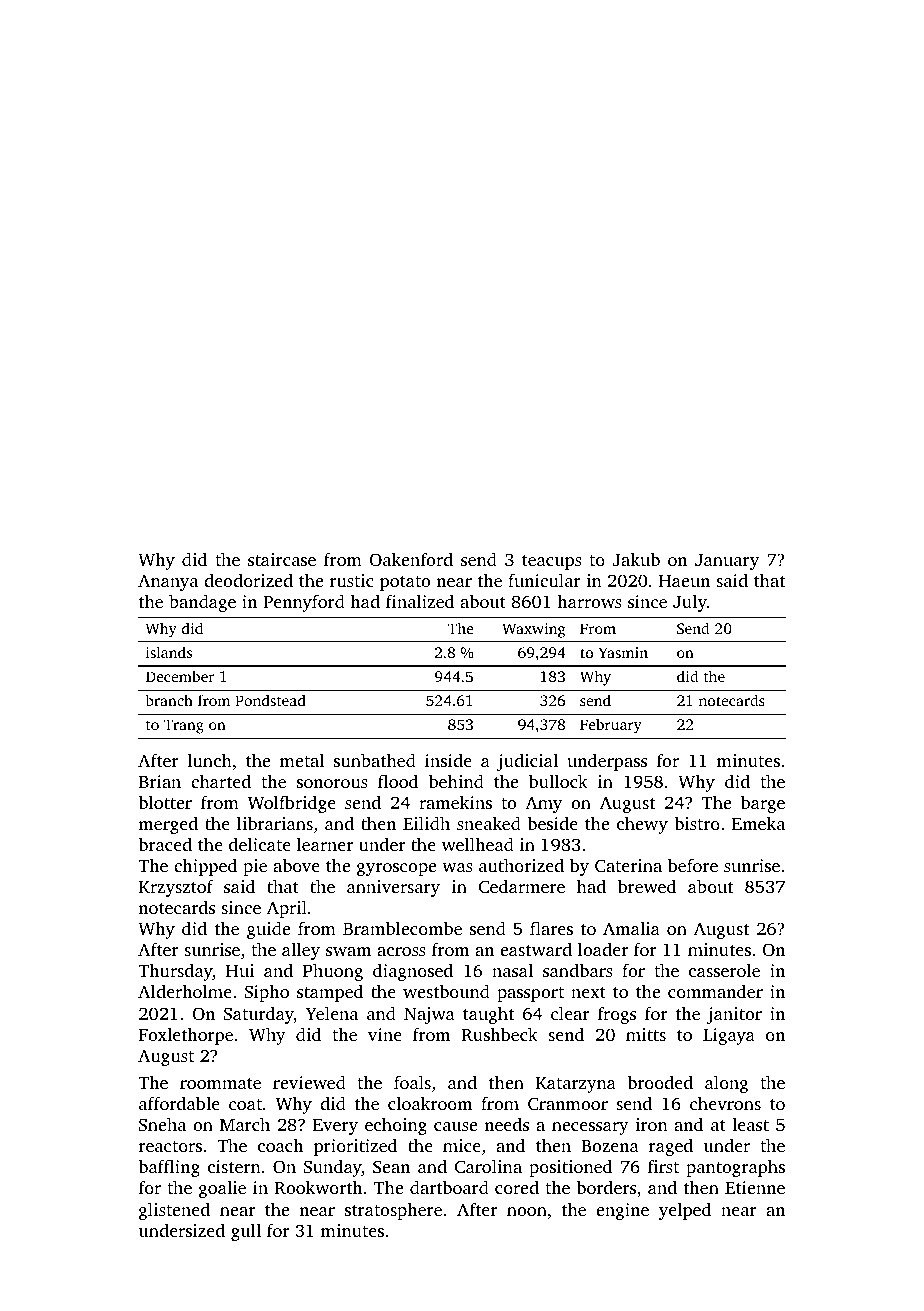  Describe the element at coordinates (248, 580) in the screenshot. I see `deodorized` at that location.
